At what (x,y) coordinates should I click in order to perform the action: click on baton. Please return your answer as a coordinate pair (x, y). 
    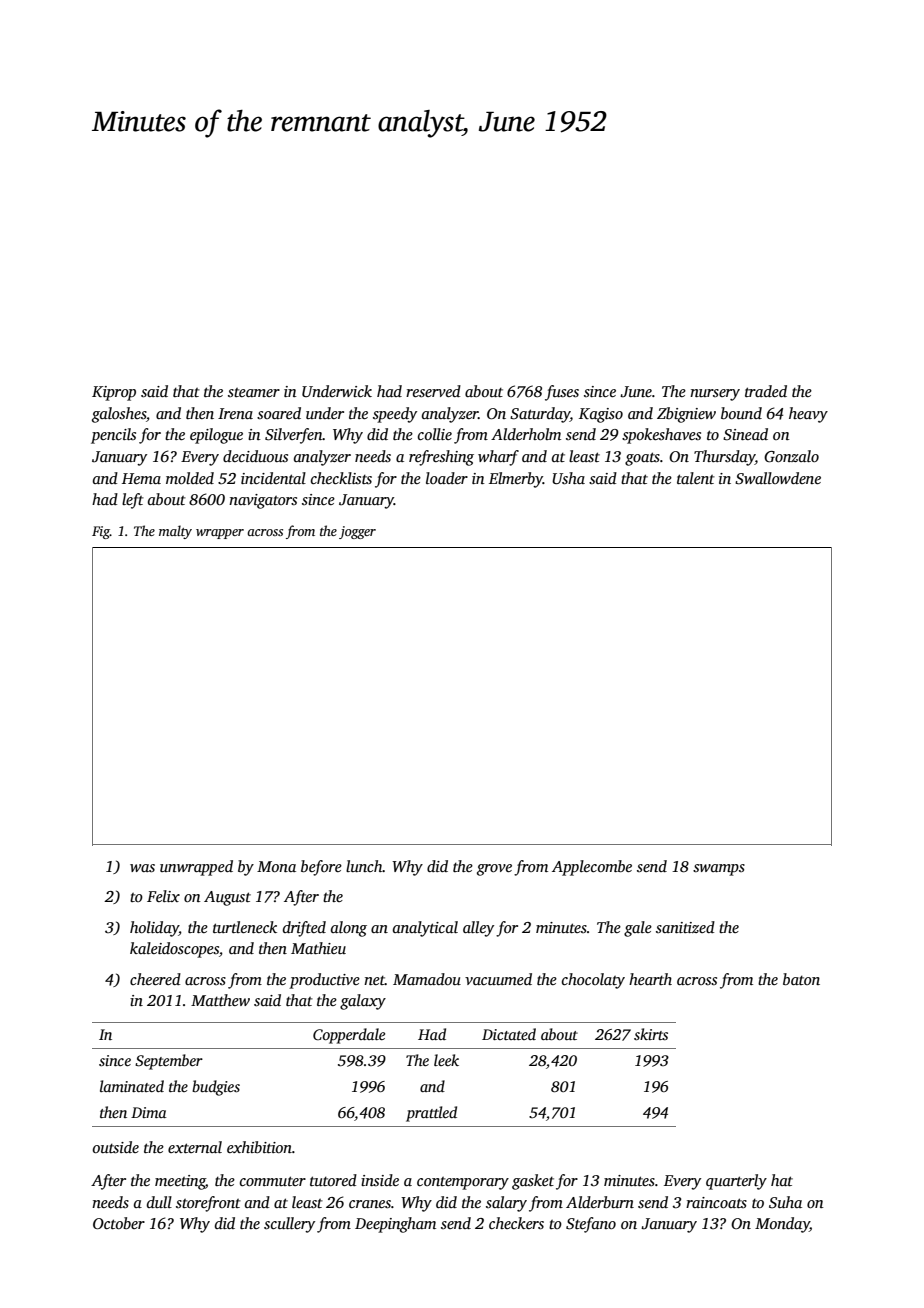
    Looking at the image, I should click on (801, 979).
